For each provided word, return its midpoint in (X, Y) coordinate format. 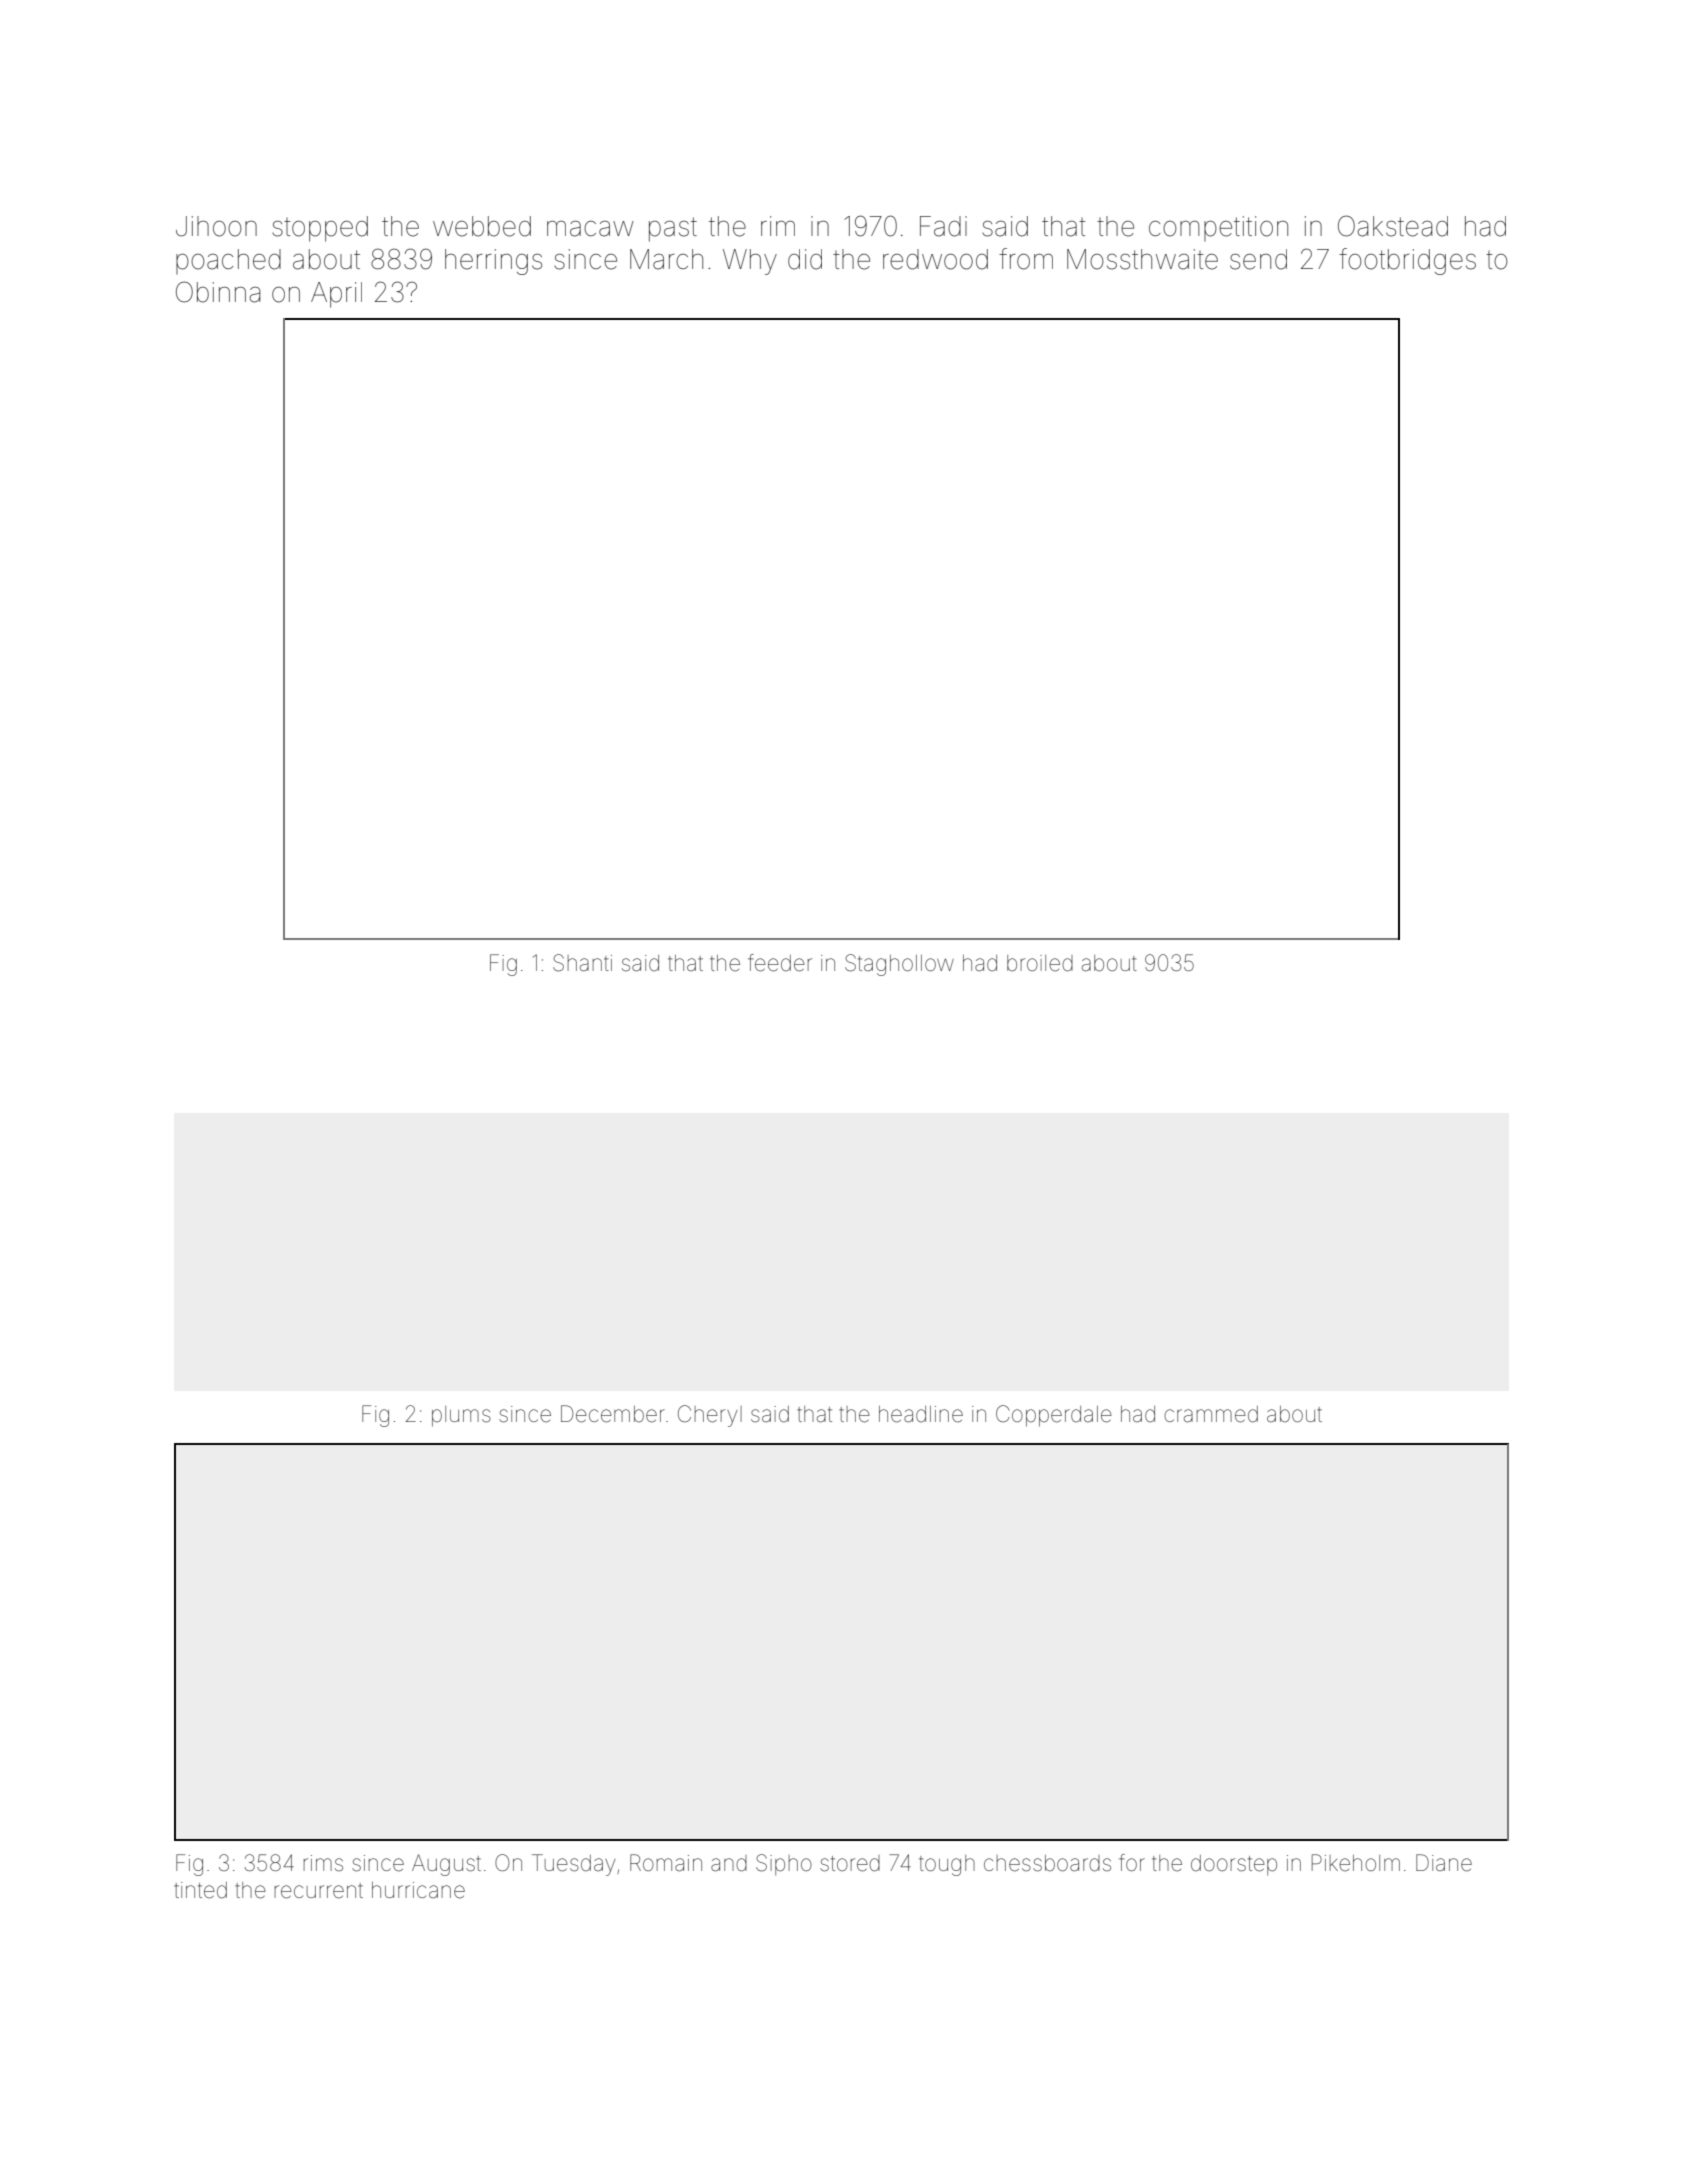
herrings (493, 262)
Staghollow (899, 965)
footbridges (1407, 261)
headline (921, 1414)
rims (323, 1863)
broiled (1040, 963)
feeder (780, 963)
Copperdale (1054, 1416)
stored (850, 1863)
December (613, 1414)
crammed (1211, 1414)
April (336, 295)
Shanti (582, 963)
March (666, 259)
